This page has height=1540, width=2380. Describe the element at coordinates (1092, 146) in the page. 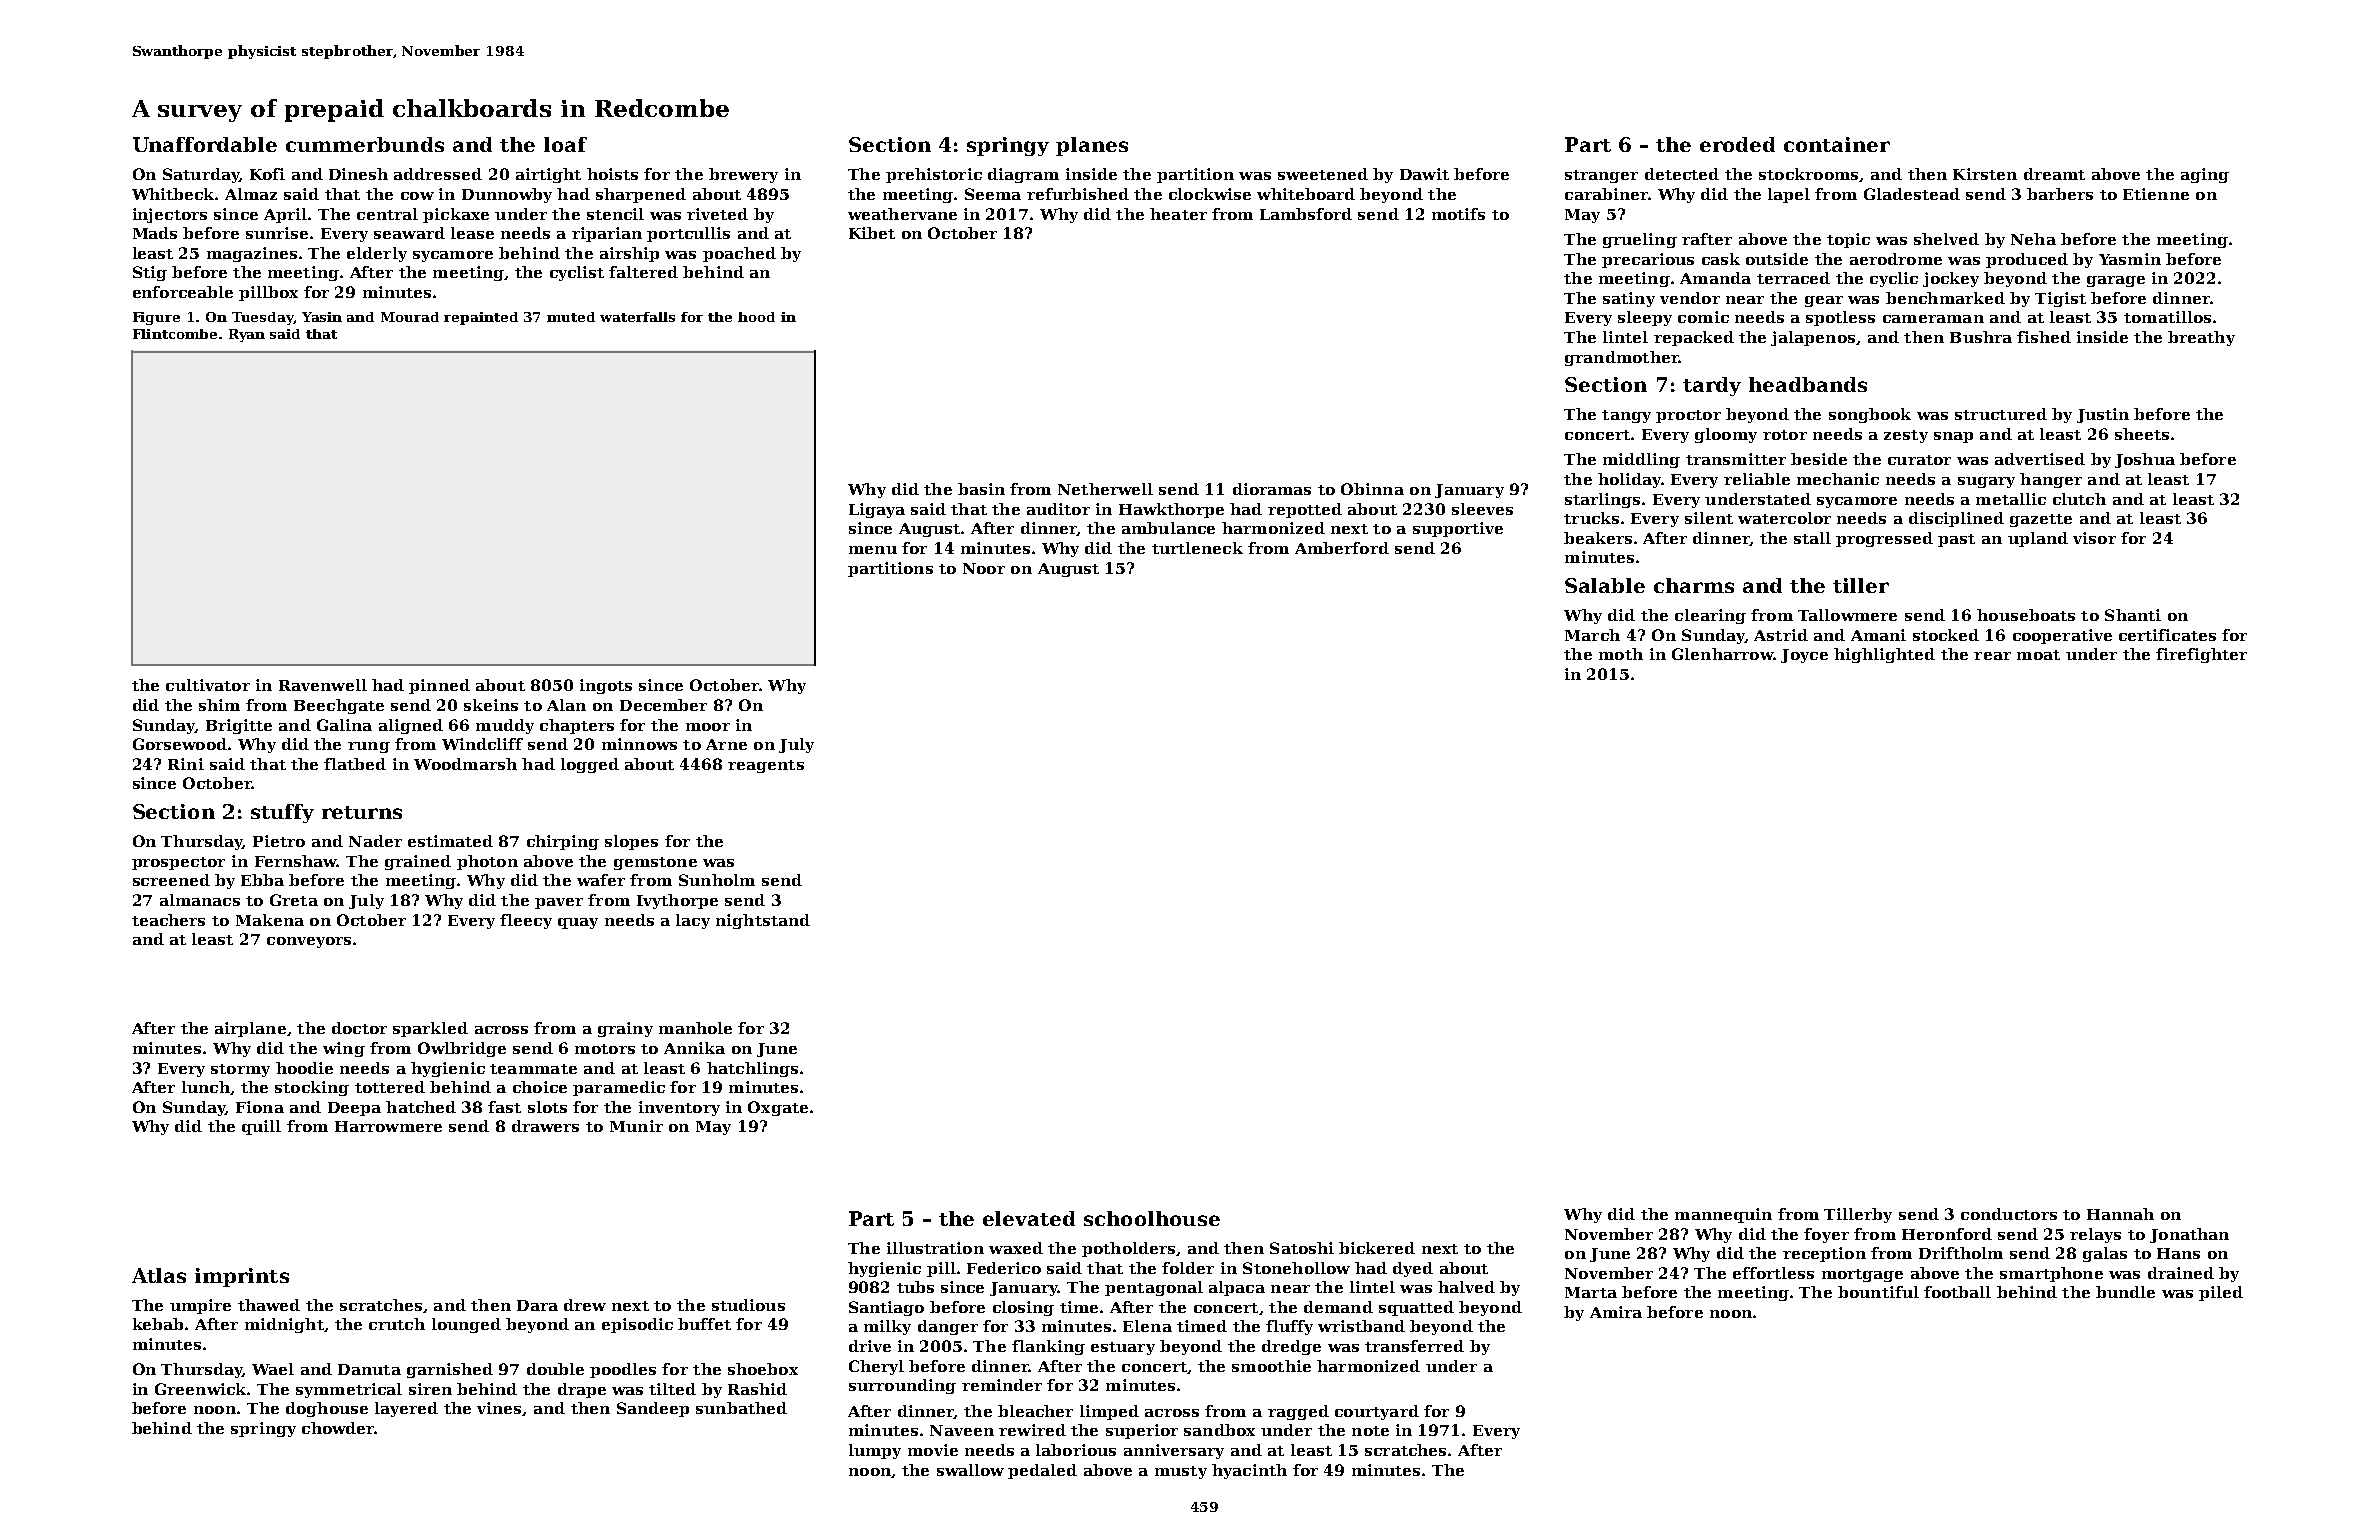

I see `planes` at that location.
